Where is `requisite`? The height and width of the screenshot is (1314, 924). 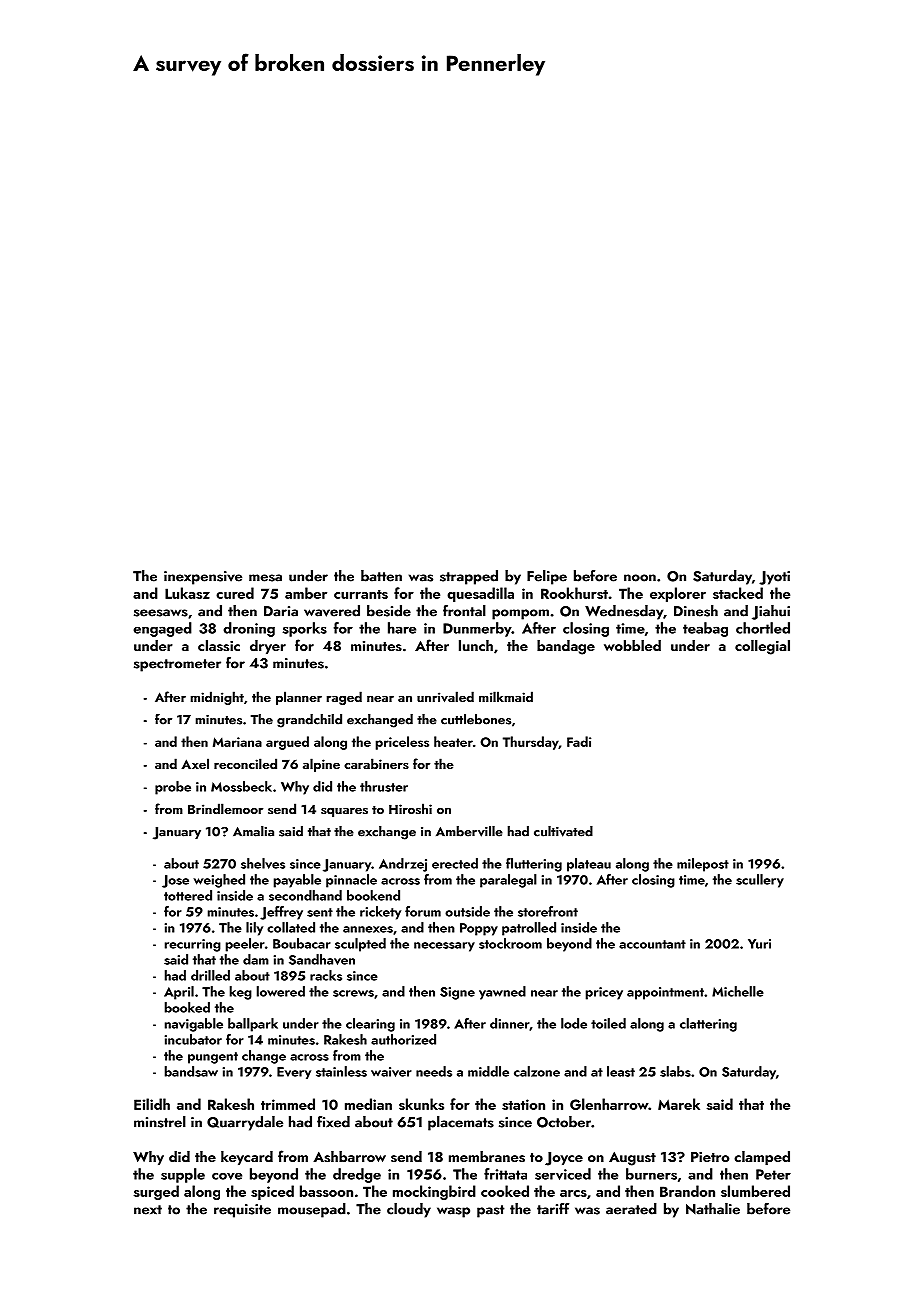 requisite is located at coordinates (242, 1211).
